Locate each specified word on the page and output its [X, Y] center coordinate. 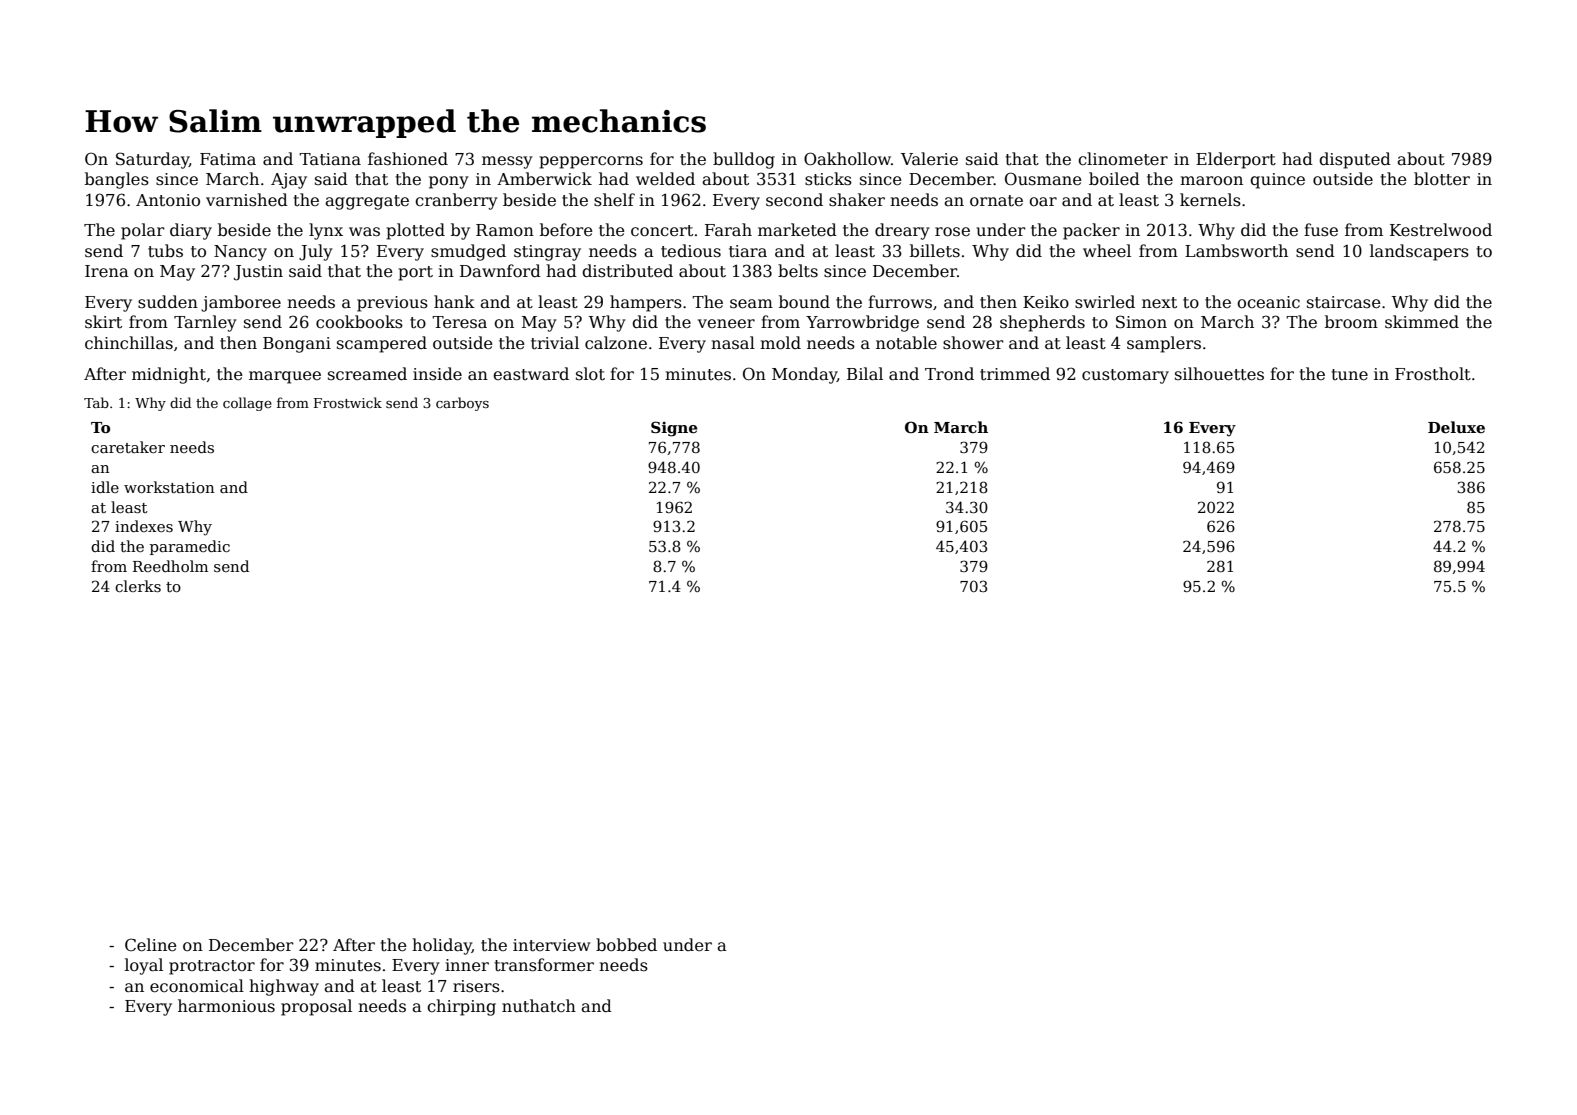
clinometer [1123, 159]
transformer [544, 965]
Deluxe [1456, 427]
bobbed [626, 945]
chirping [461, 1007]
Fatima [228, 159]
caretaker [128, 447]
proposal [316, 1007]
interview [551, 945]
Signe [674, 429]
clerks [138, 586]
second [794, 200]
